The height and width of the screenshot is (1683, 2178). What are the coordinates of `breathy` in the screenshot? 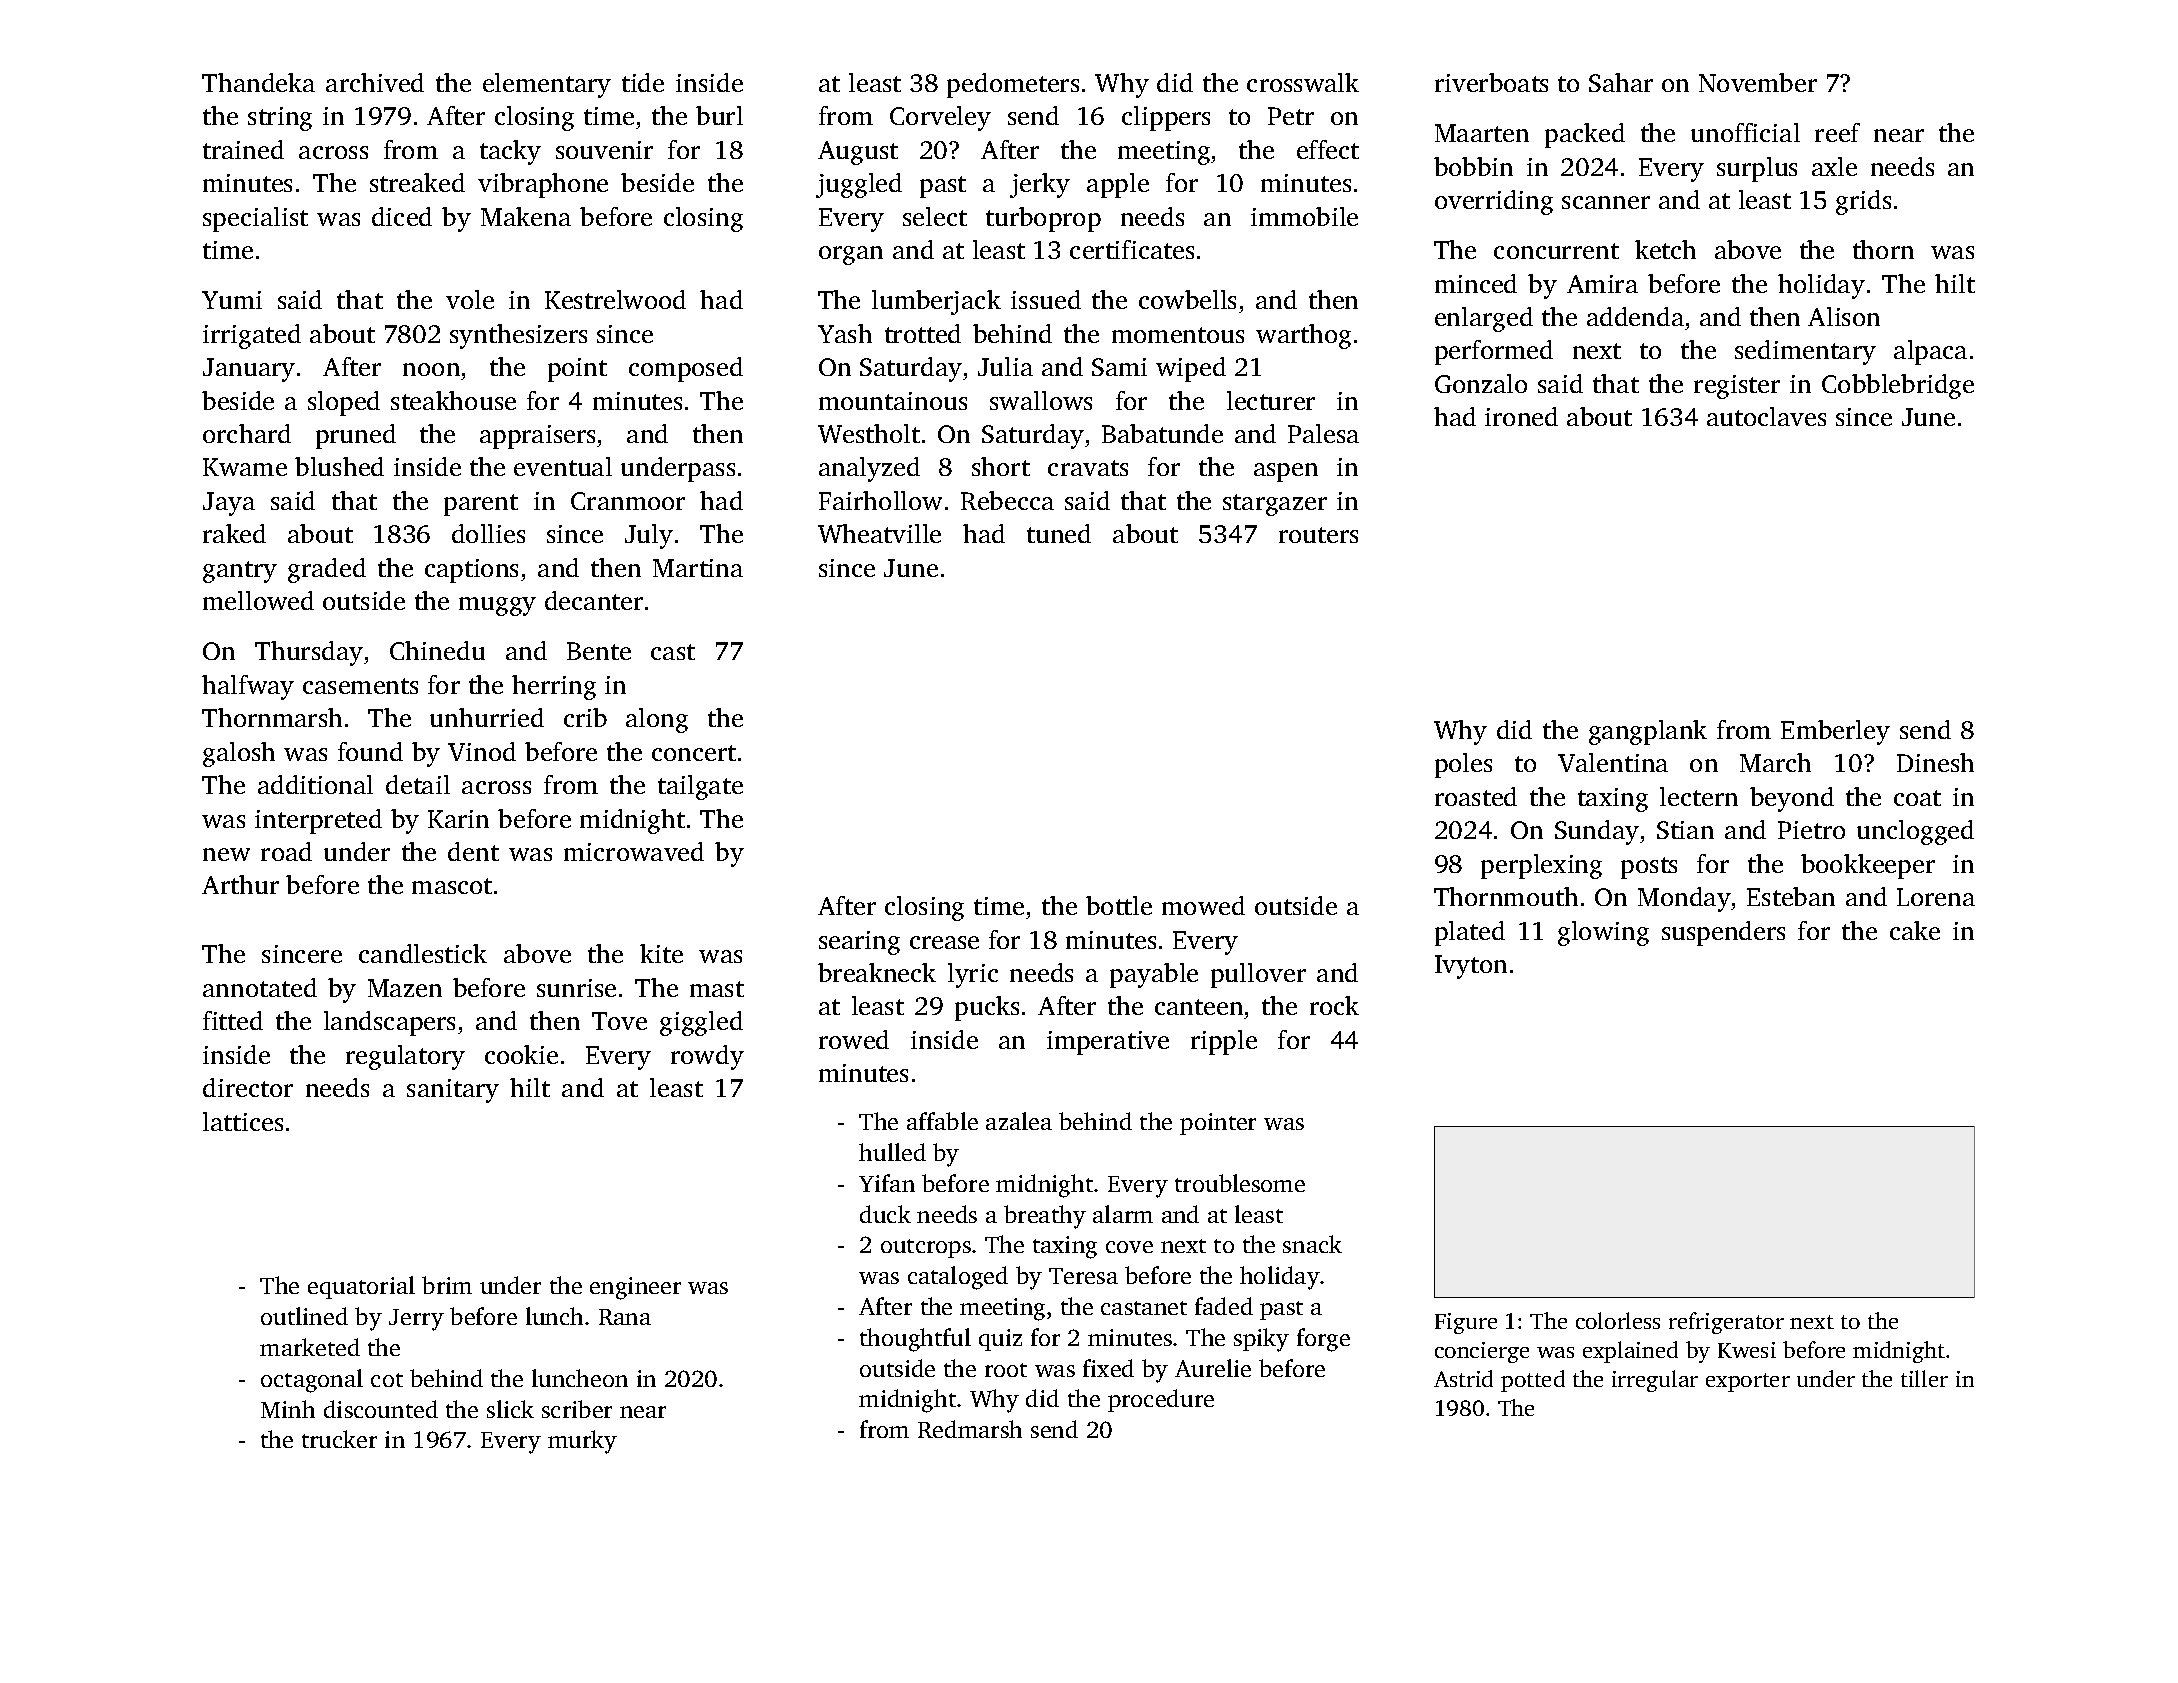 It's located at (1045, 1217).
